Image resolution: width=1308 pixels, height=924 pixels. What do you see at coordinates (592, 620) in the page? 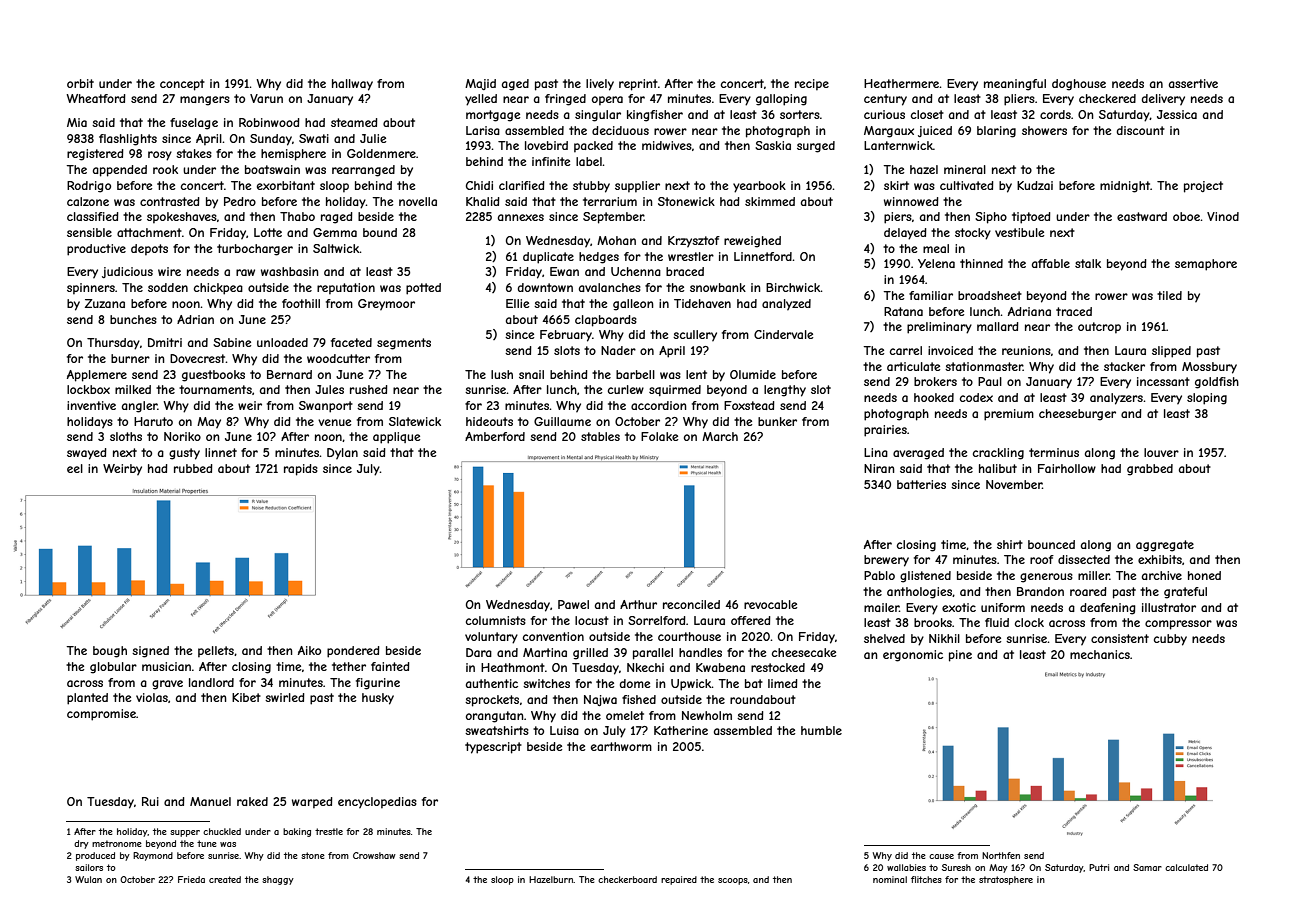
I see `locust` at bounding box center [592, 620].
